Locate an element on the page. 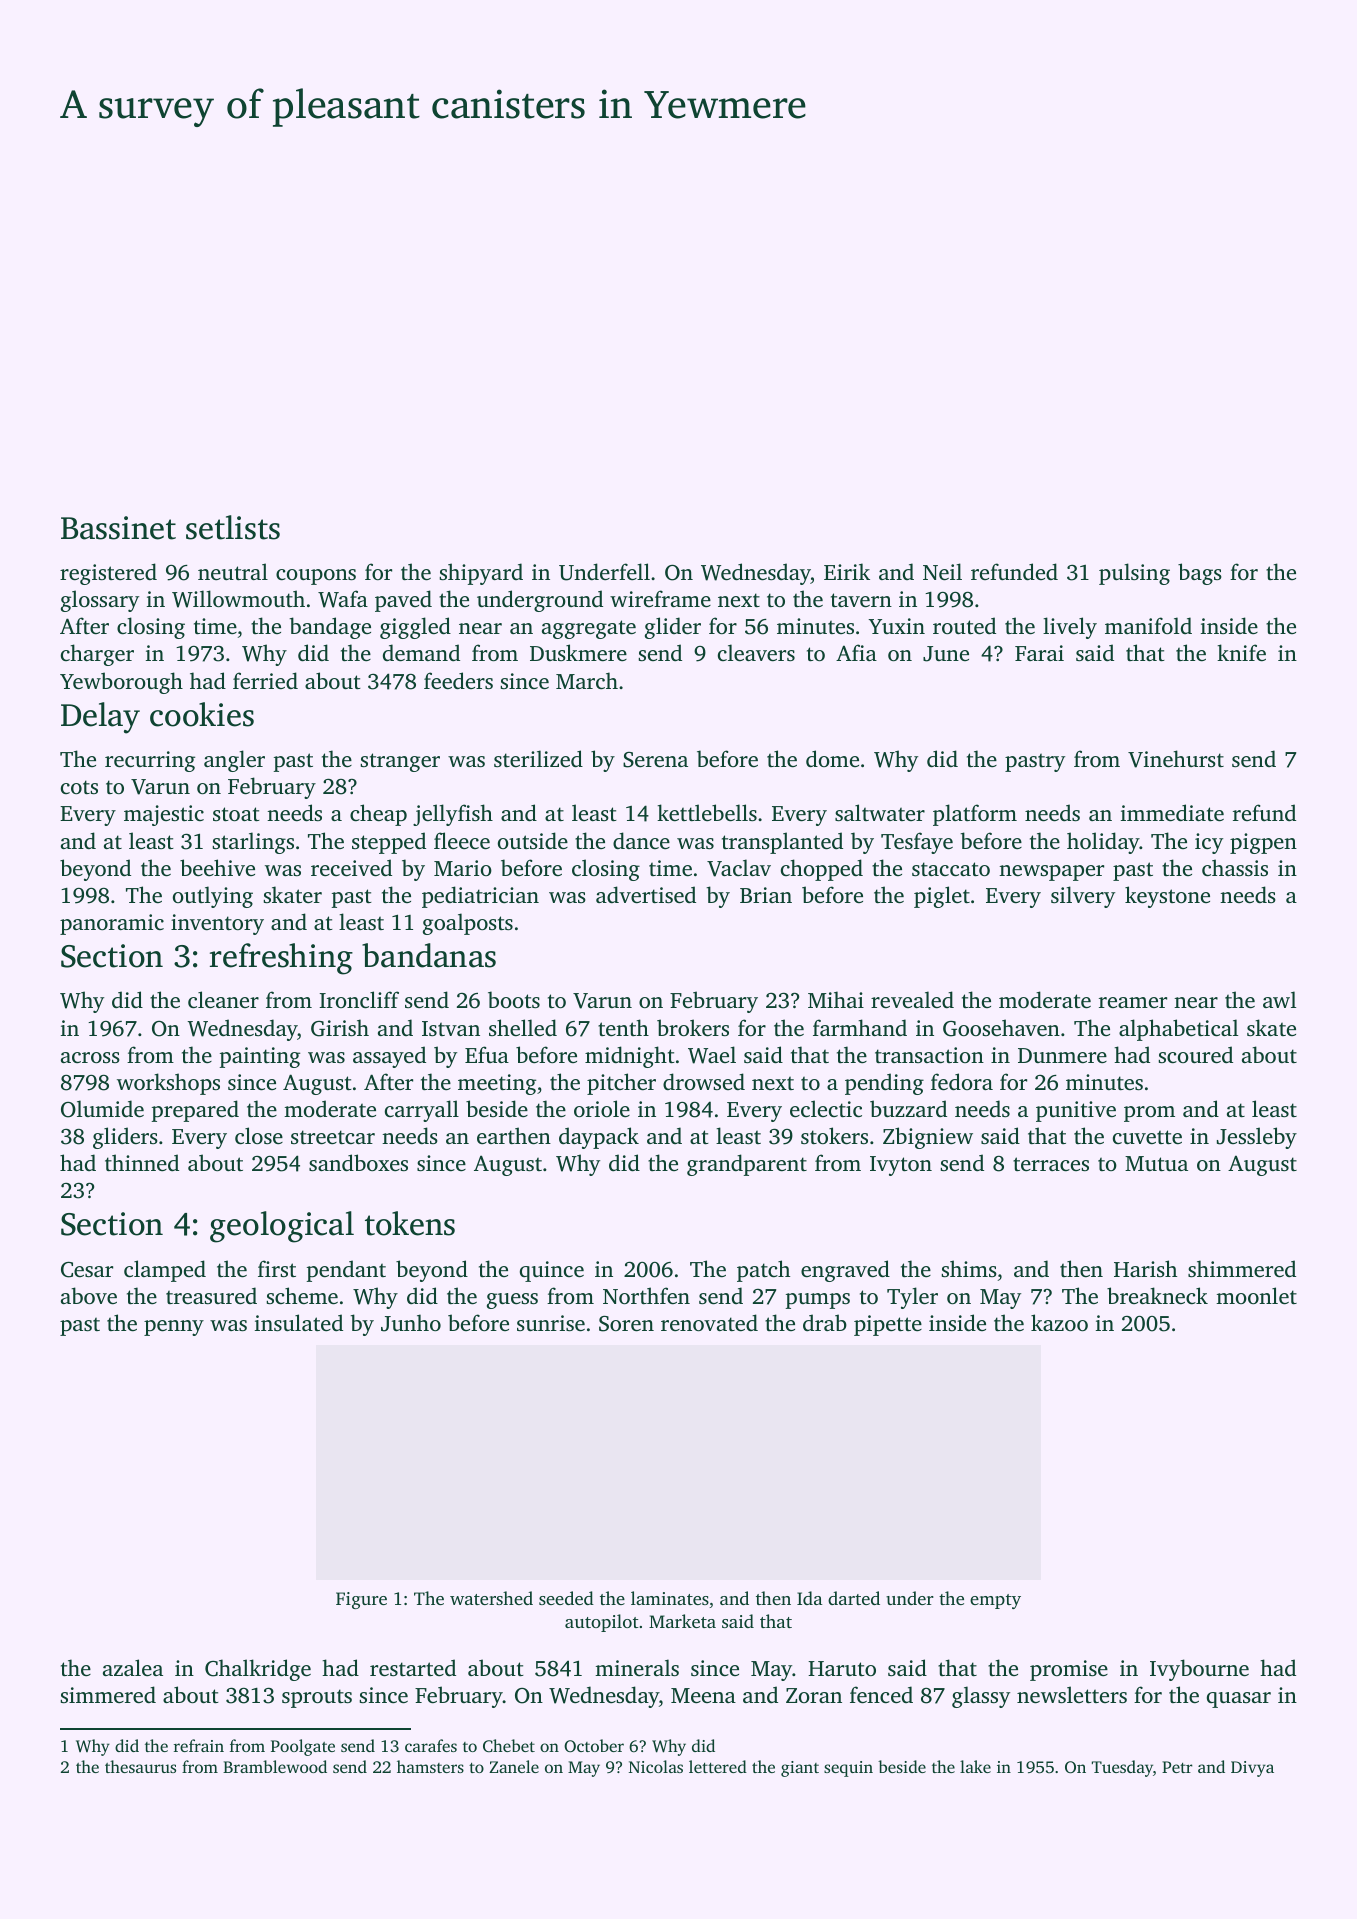 This page has height=1919, width=1357. manifold is located at coordinates (1148, 625).
